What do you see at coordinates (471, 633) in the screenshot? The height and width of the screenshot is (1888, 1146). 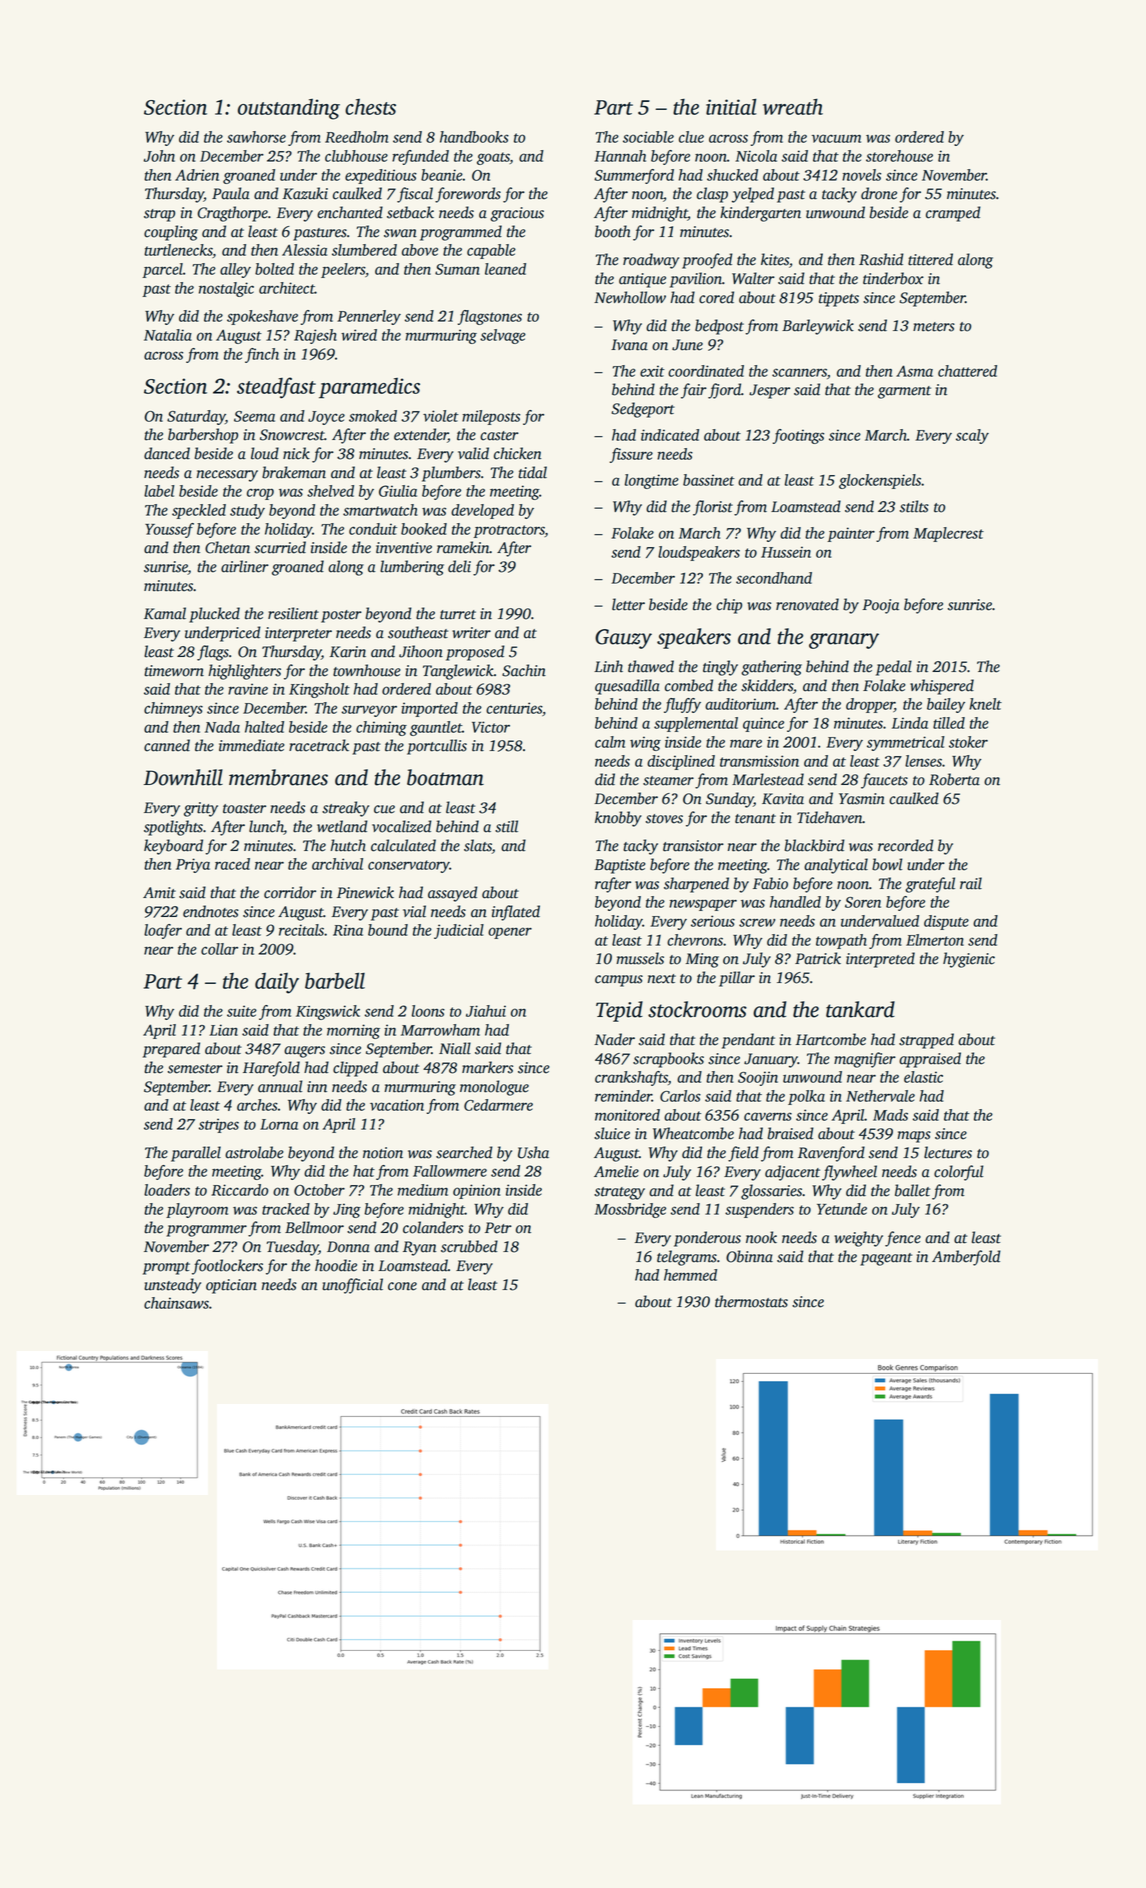 I see `writer` at bounding box center [471, 633].
